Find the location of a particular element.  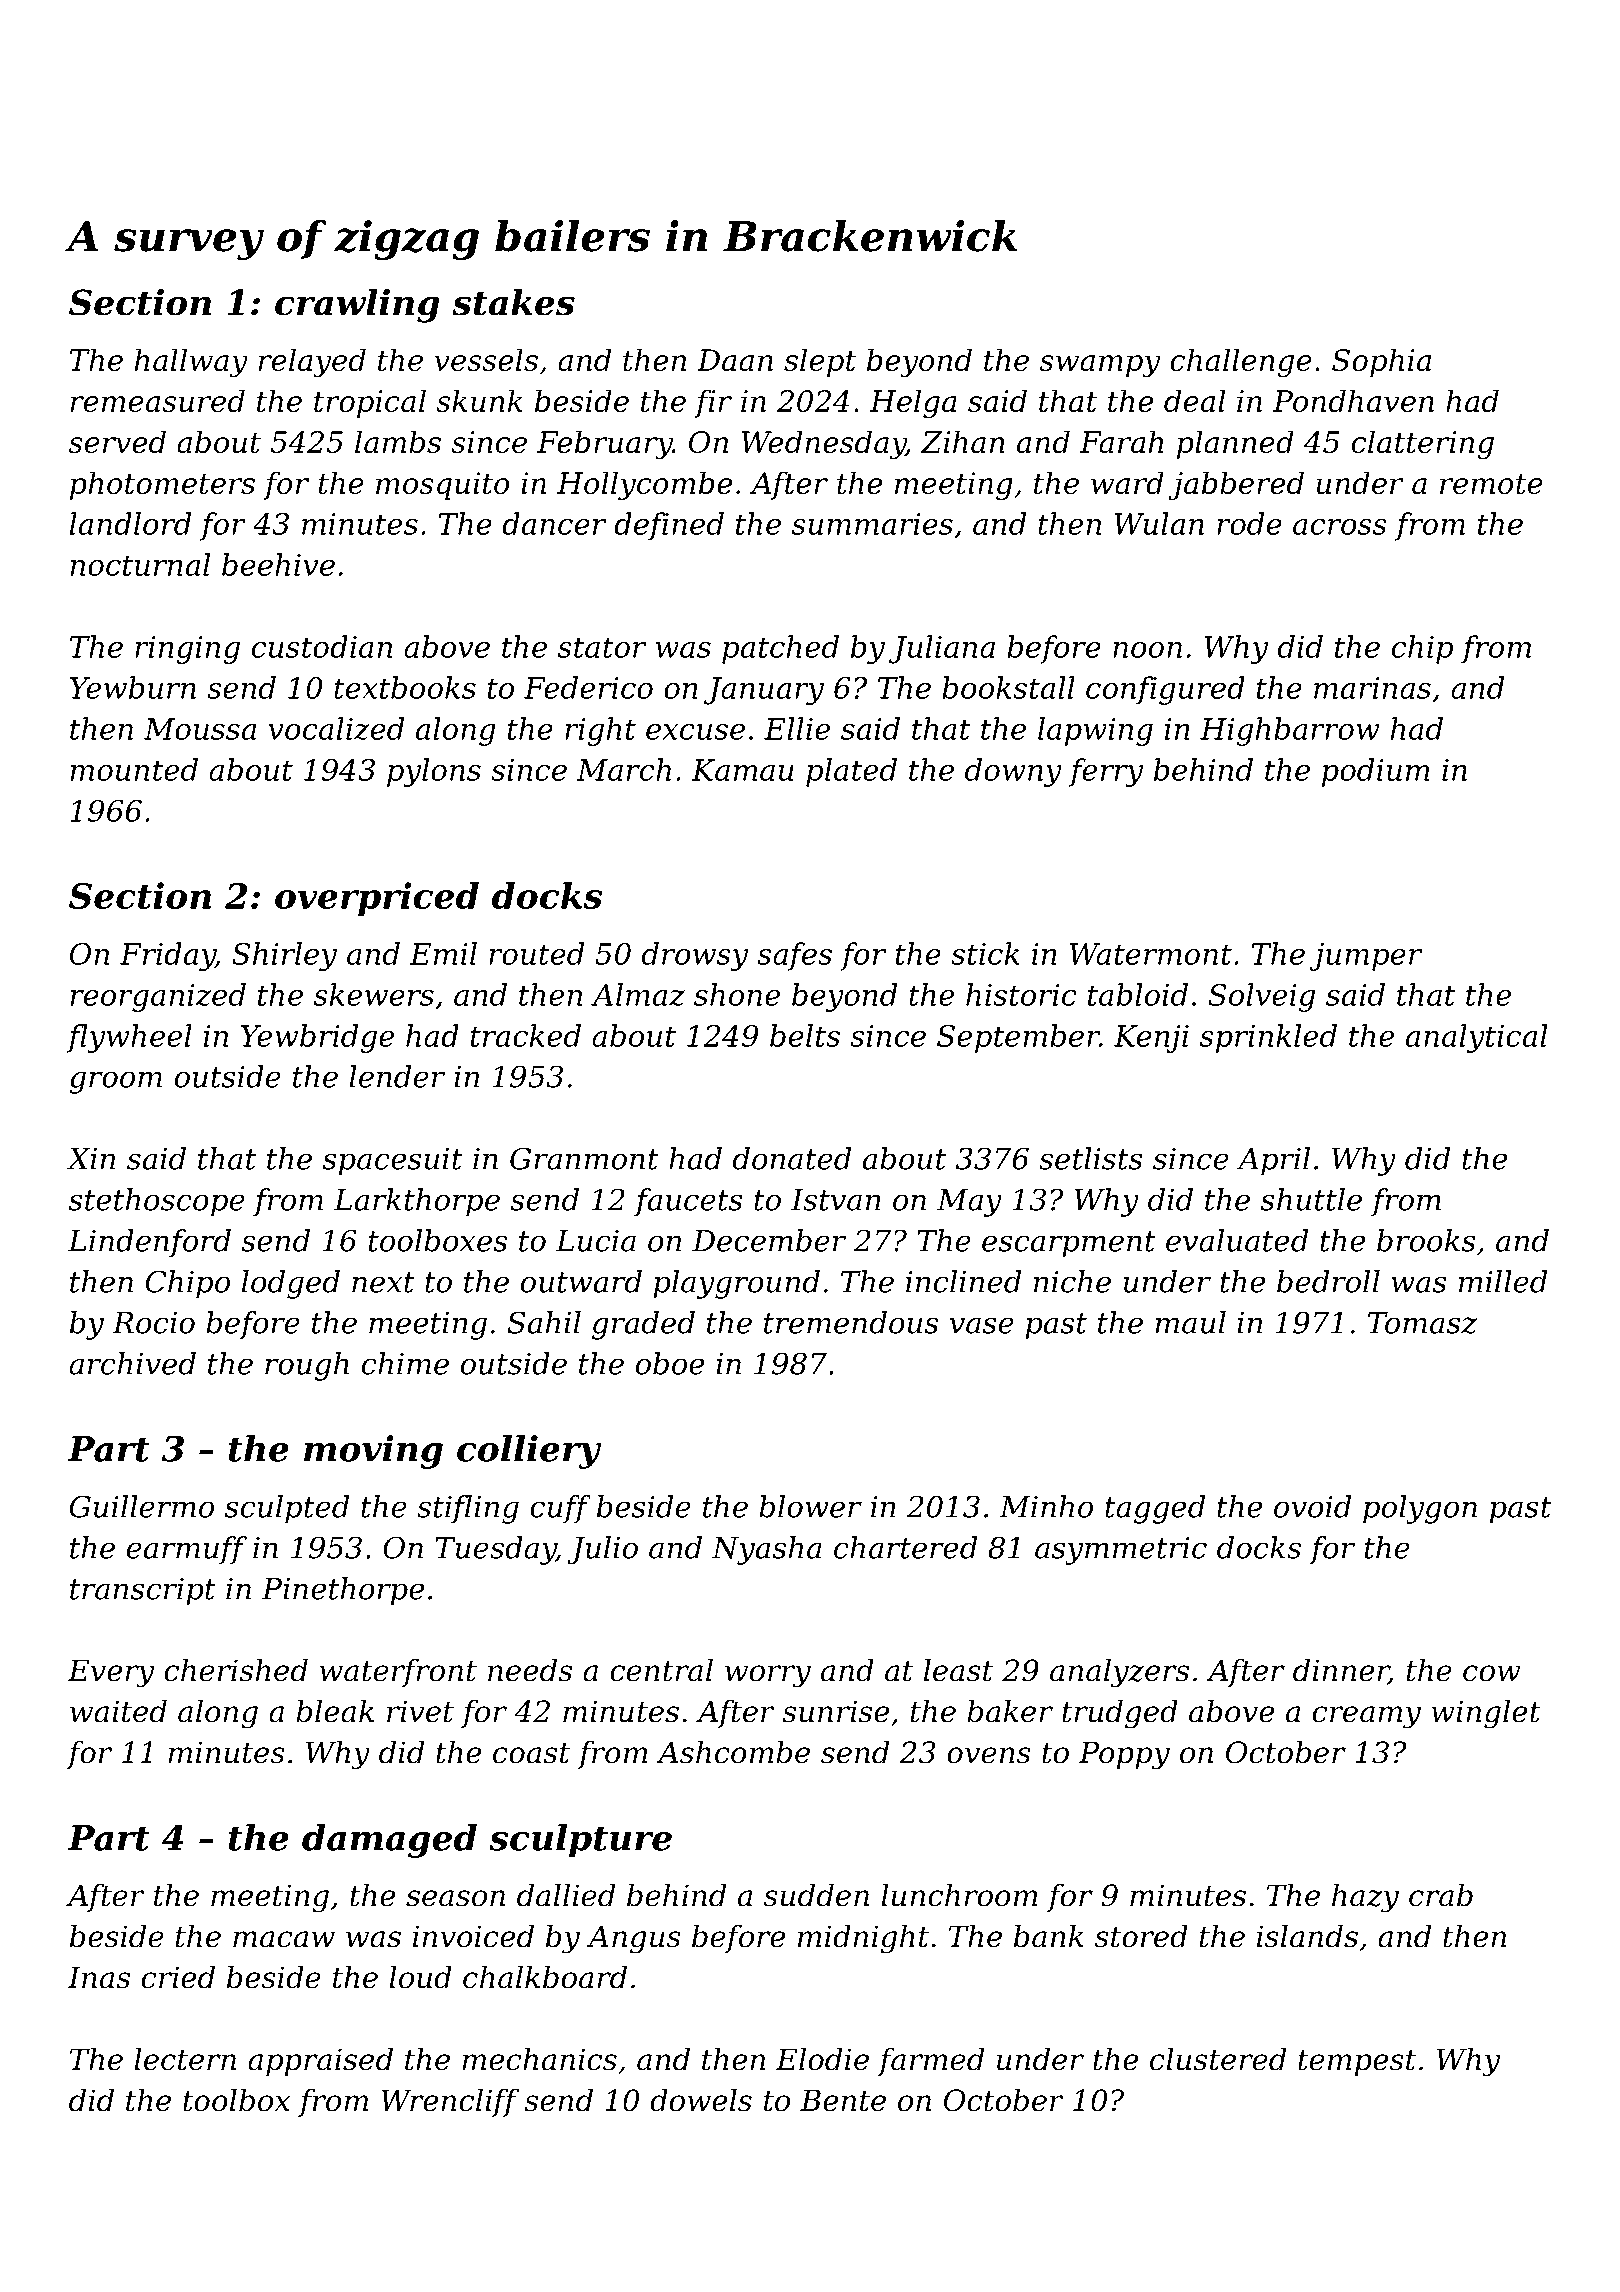

slept is located at coordinates (820, 362).
